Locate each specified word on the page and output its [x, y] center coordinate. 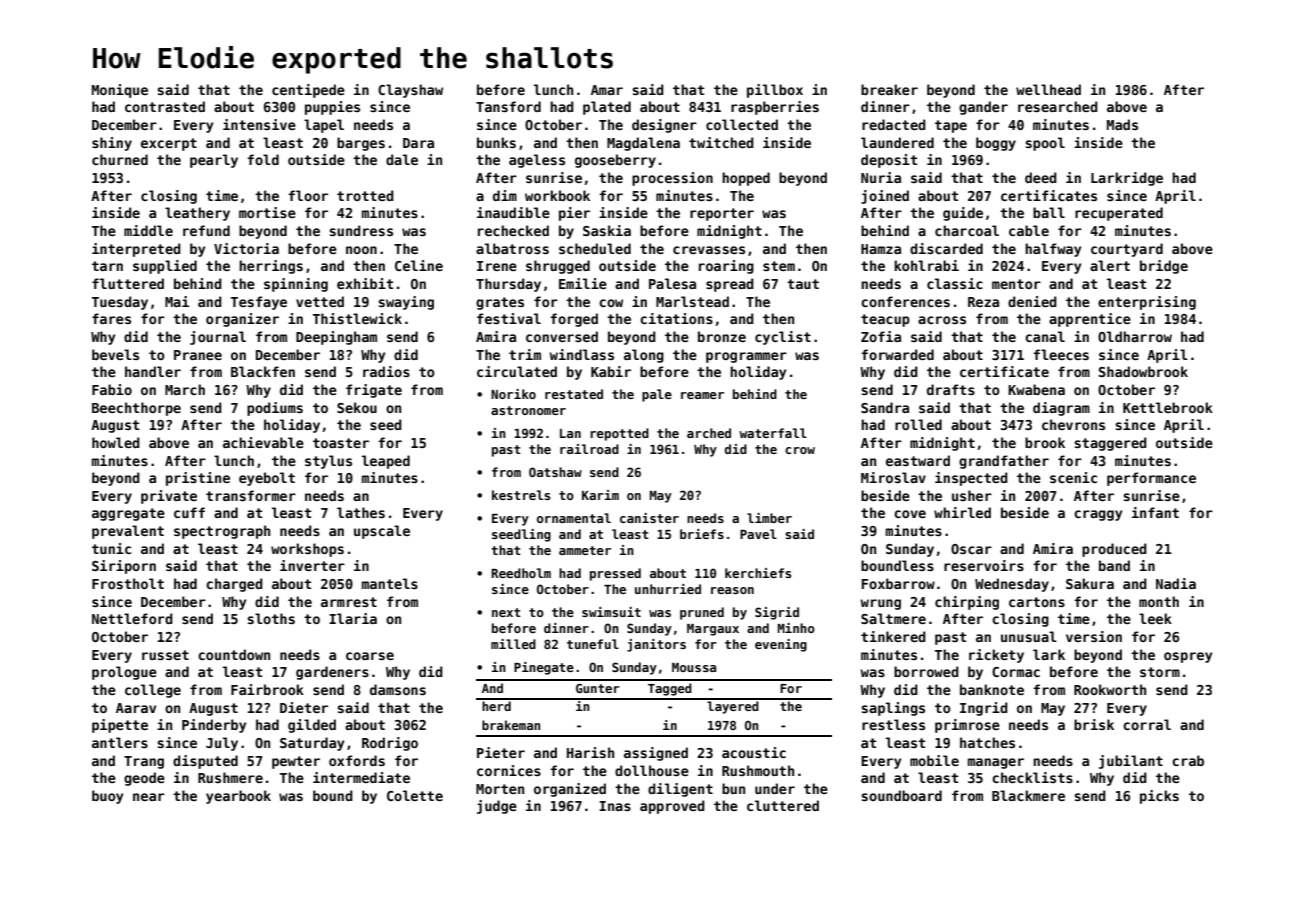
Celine [419, 265]
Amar [607, 90]
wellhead [1048, 89]
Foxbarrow [898, 583]
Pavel [758, 534]
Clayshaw [410, 91]
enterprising [1147, 303]
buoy [107, 797]
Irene [497, 266]
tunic [111, 548]
